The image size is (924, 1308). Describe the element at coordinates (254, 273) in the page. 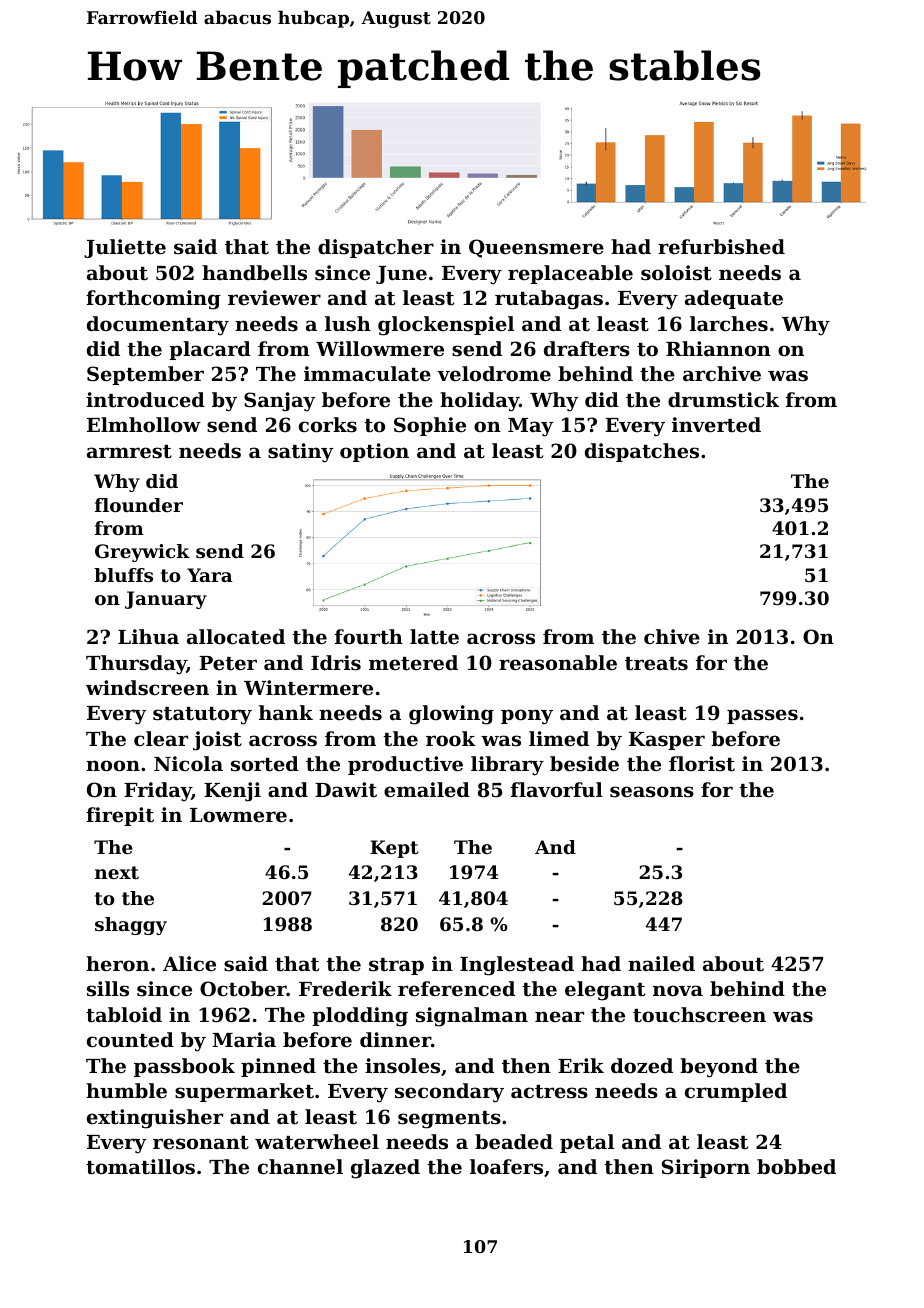

I see `handbells` at that location.
